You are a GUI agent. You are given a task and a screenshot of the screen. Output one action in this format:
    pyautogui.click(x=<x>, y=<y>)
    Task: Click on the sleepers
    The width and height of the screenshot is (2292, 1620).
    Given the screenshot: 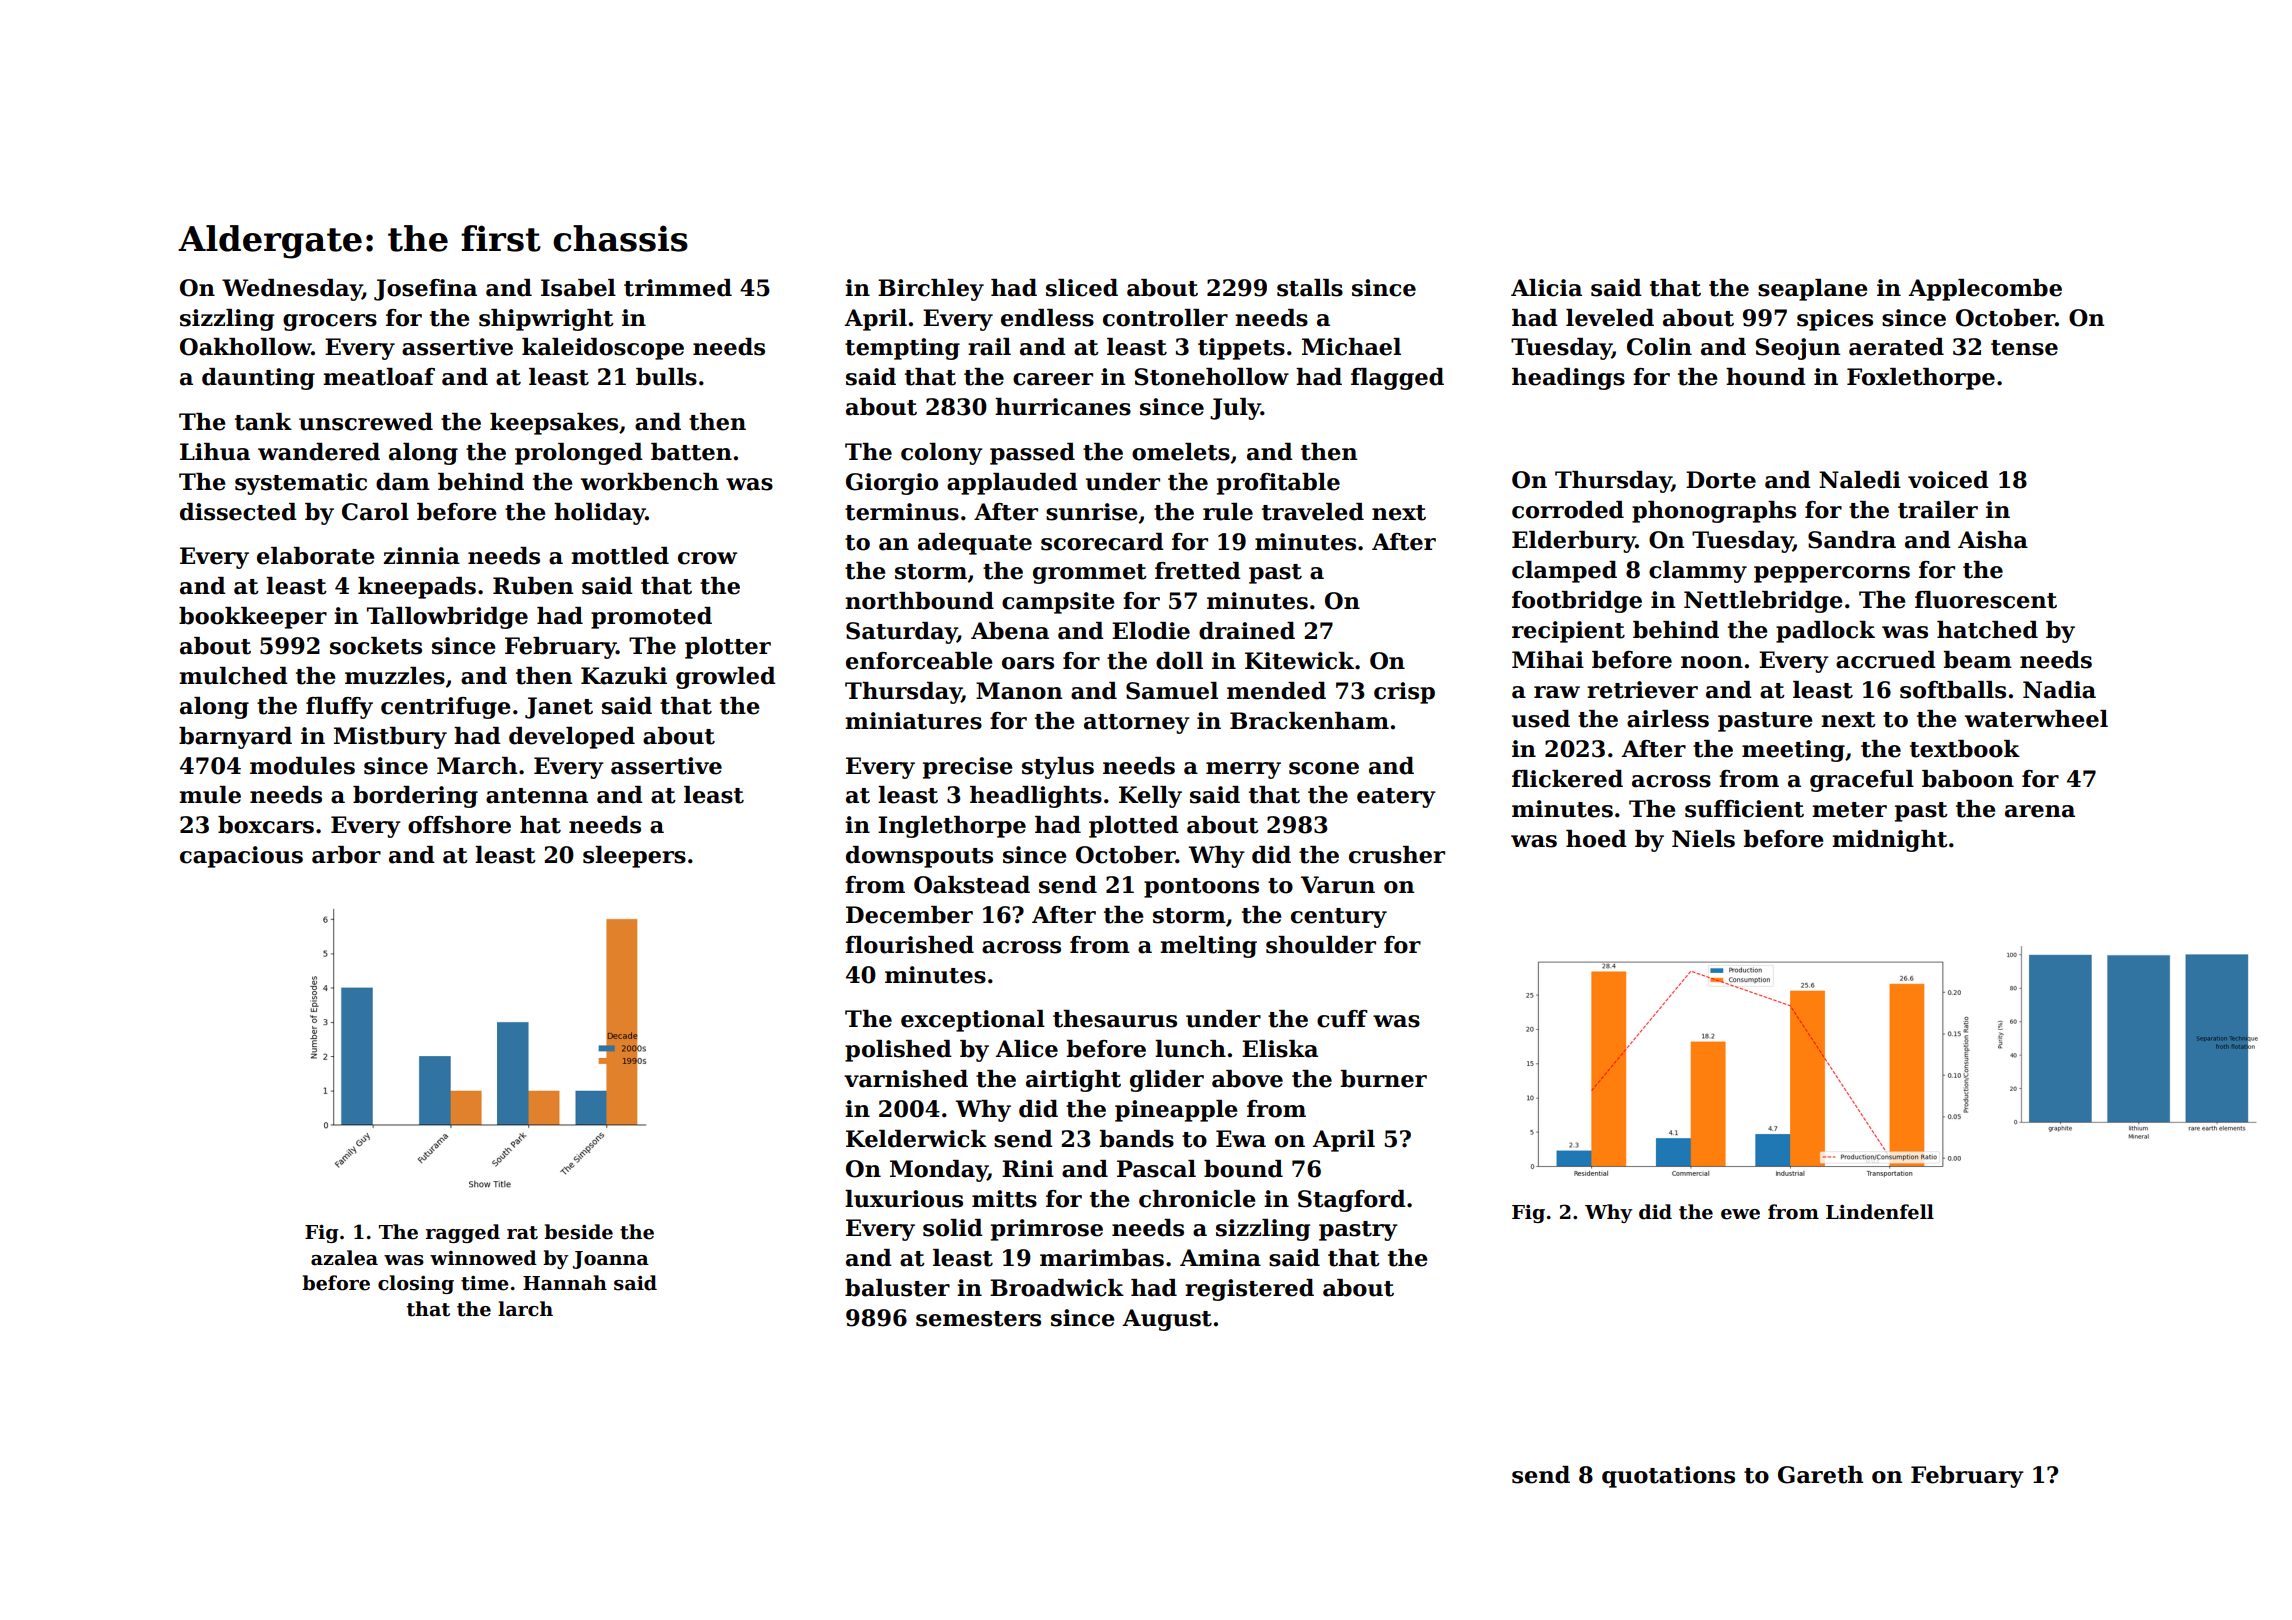 What is the action you would take?
    pyautogui.click(x=634, y=857)
